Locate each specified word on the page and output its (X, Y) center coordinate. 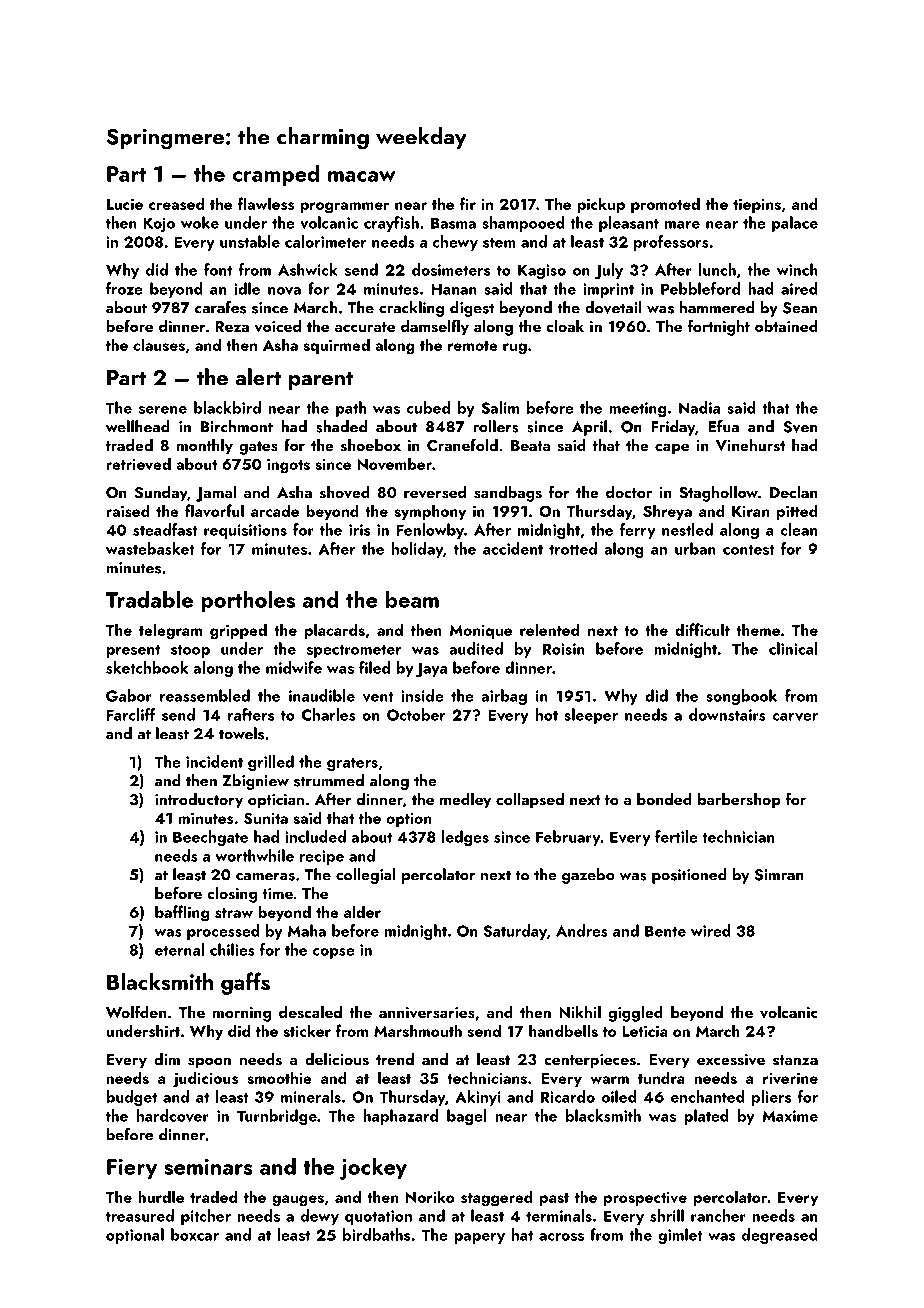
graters (352, 764)
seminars (208, 1167)
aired (799, 288)
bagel (467, 1117)
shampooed (523, 224)
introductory (199, 801)
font (218, 269)
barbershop (739, 801)
